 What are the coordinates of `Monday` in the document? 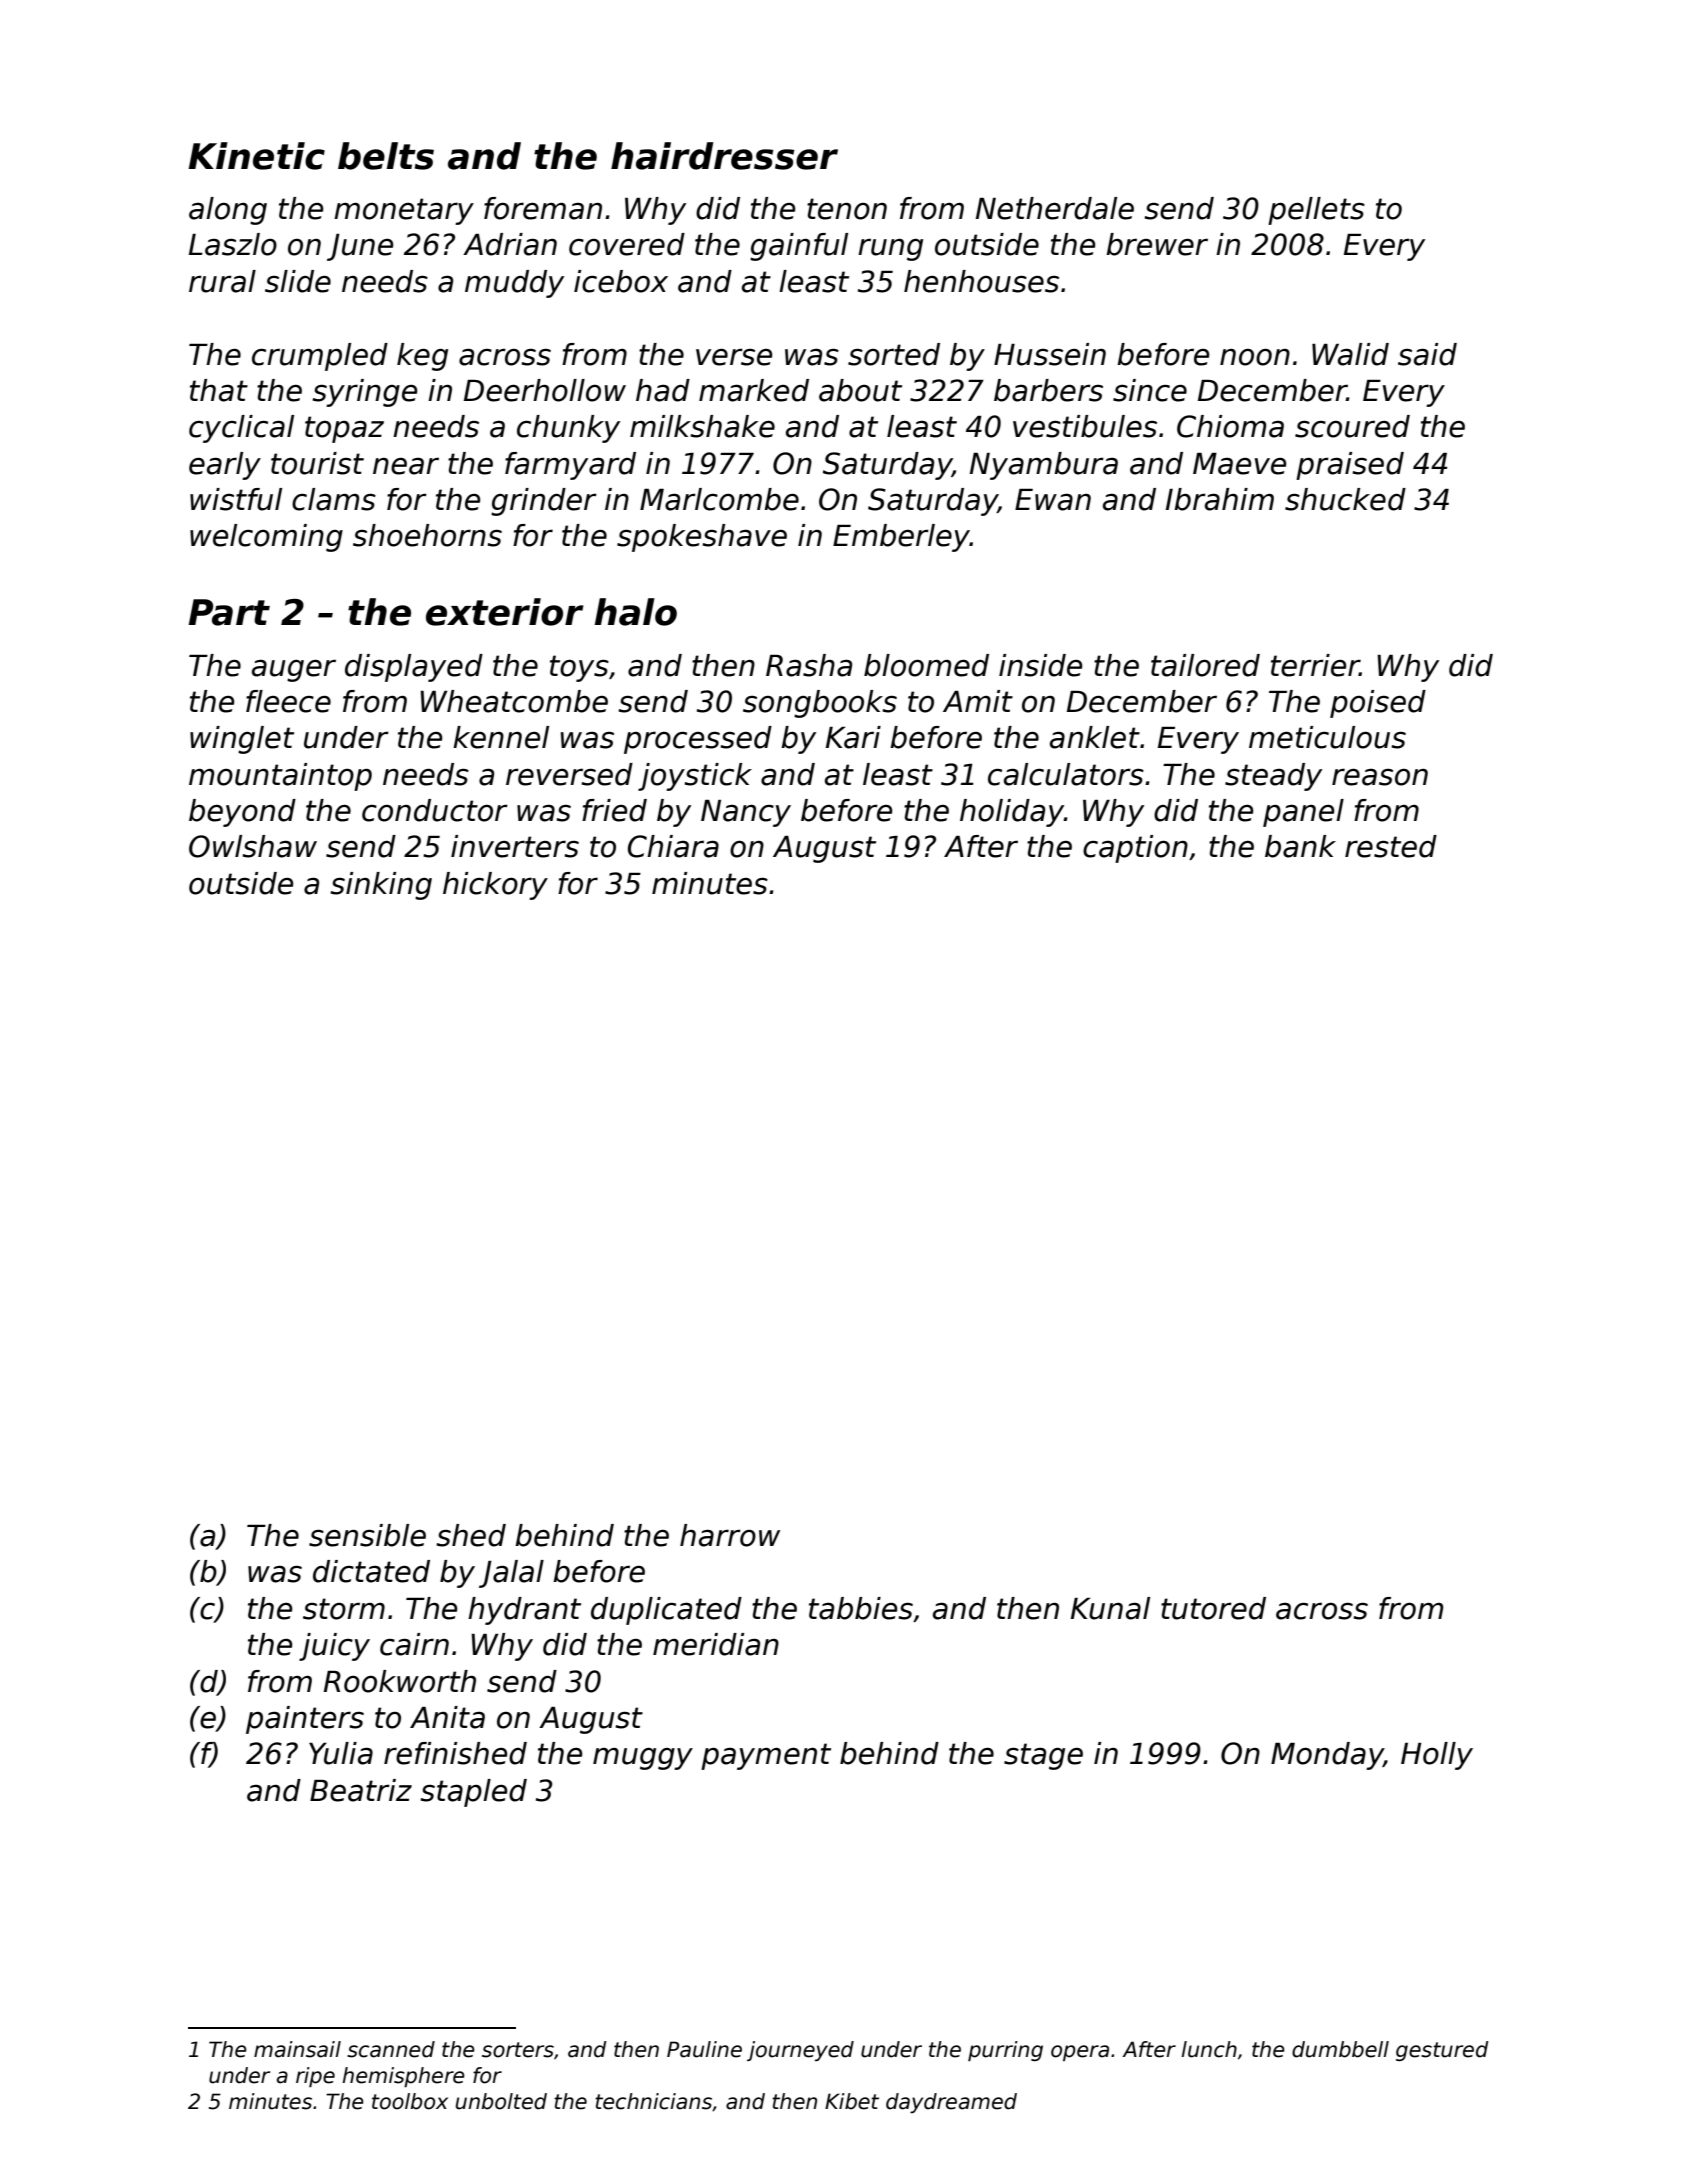 It's located at (1327, 1756).
